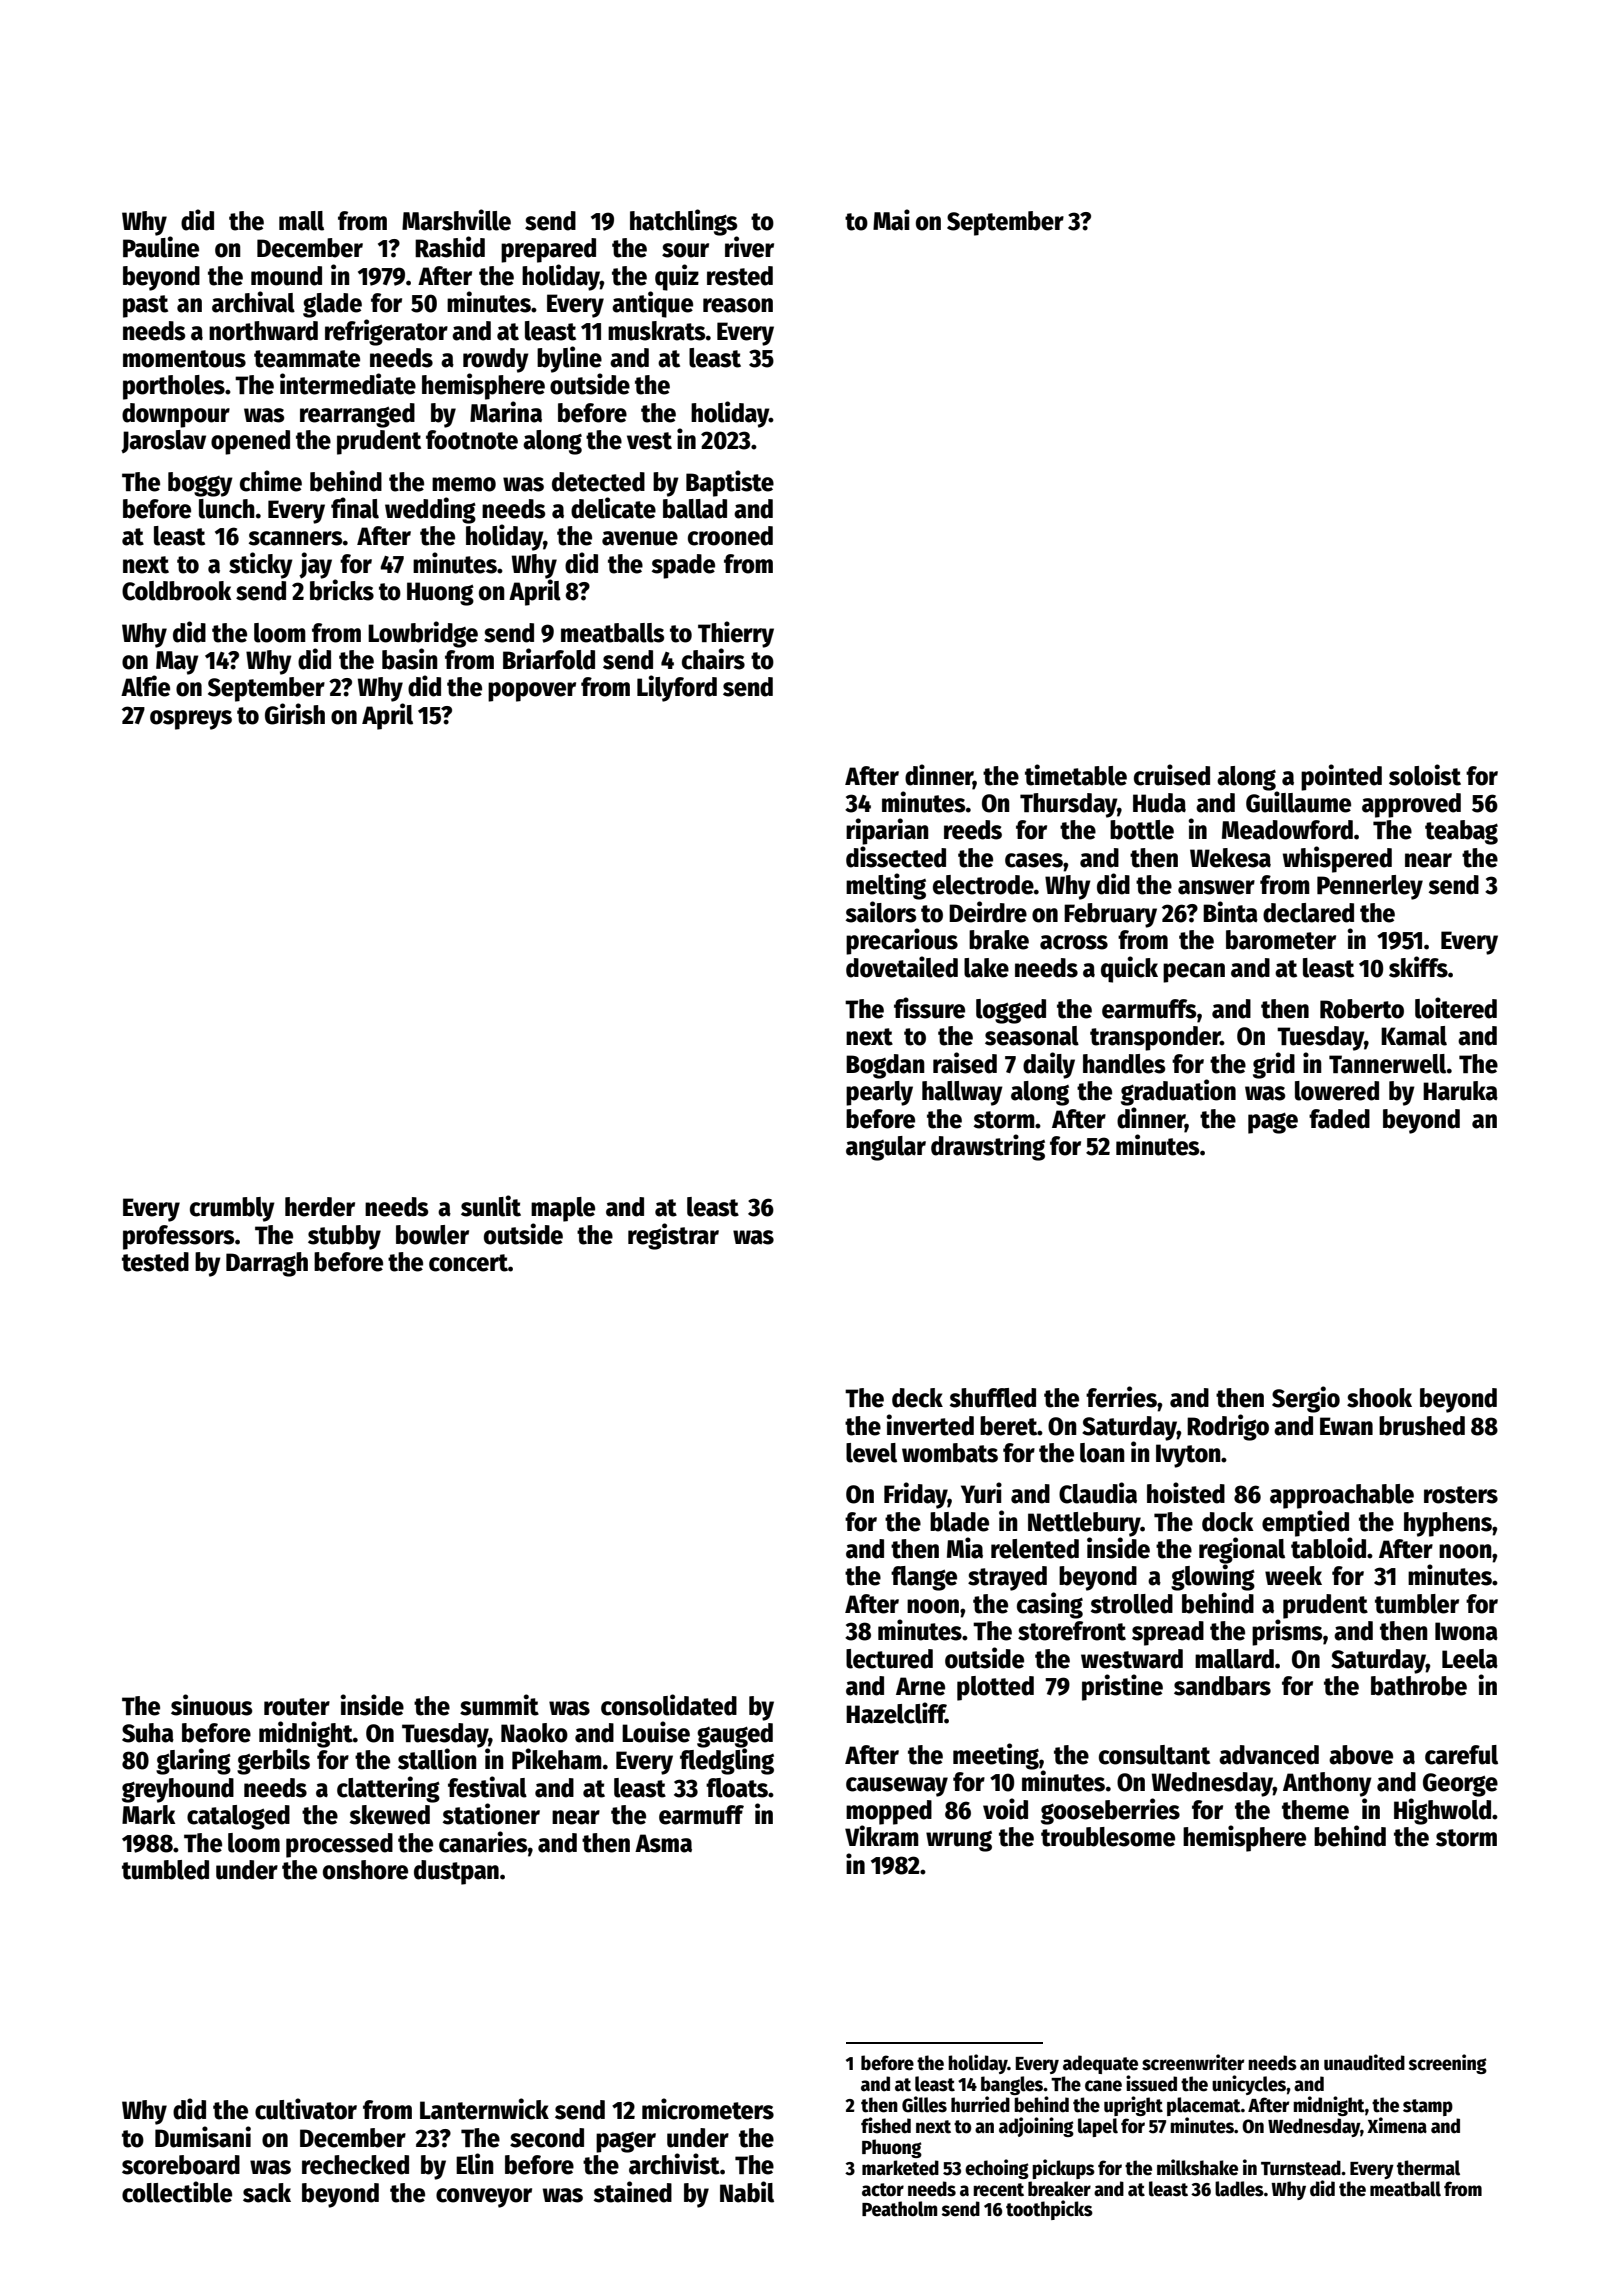 The image size is (1620, 2292). What do you see at coordinates (1425, 775) in the page?
I see `soloist` at bounding box center [1425, 775].
